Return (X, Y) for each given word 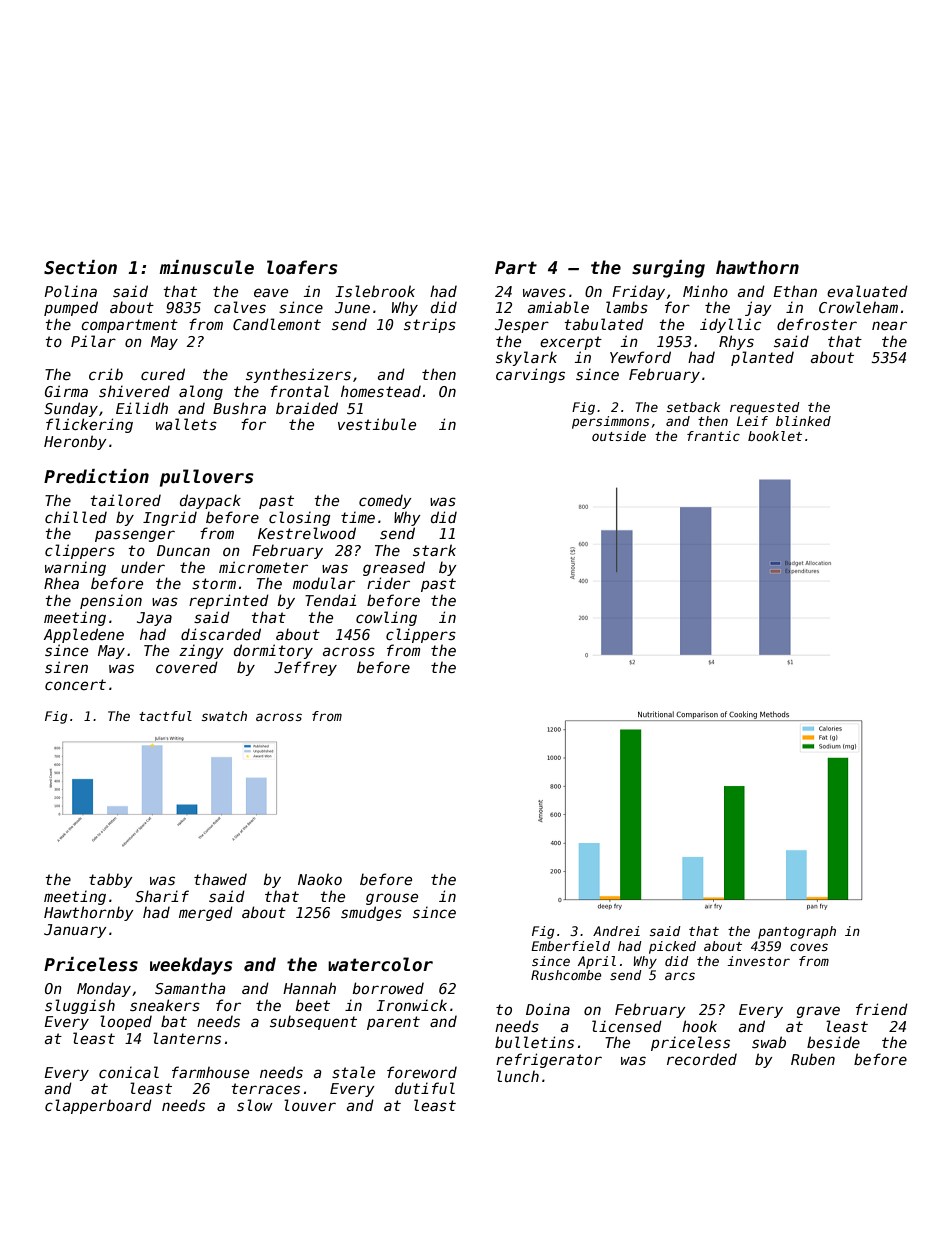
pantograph (797, 932)
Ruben (813, 1059)
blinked (803, 421)
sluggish (80, 1006)
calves (240, 307)
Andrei (616, 931)
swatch (224, 716)
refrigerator (549, 1060)
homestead (381, 391)
